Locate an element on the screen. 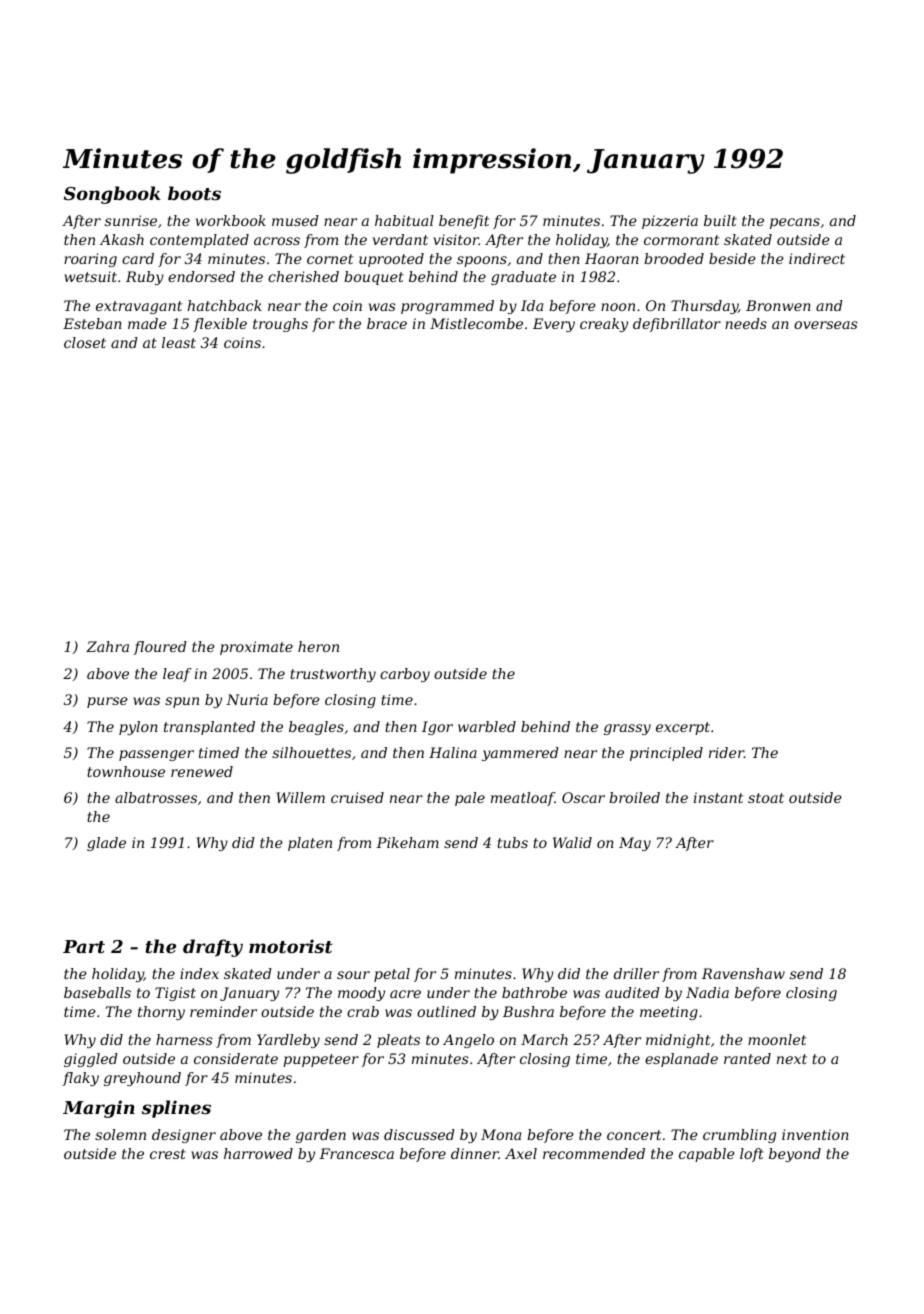 This screenshot has width=924, height=1314. Nadia is located at coordinates (707, 992).
